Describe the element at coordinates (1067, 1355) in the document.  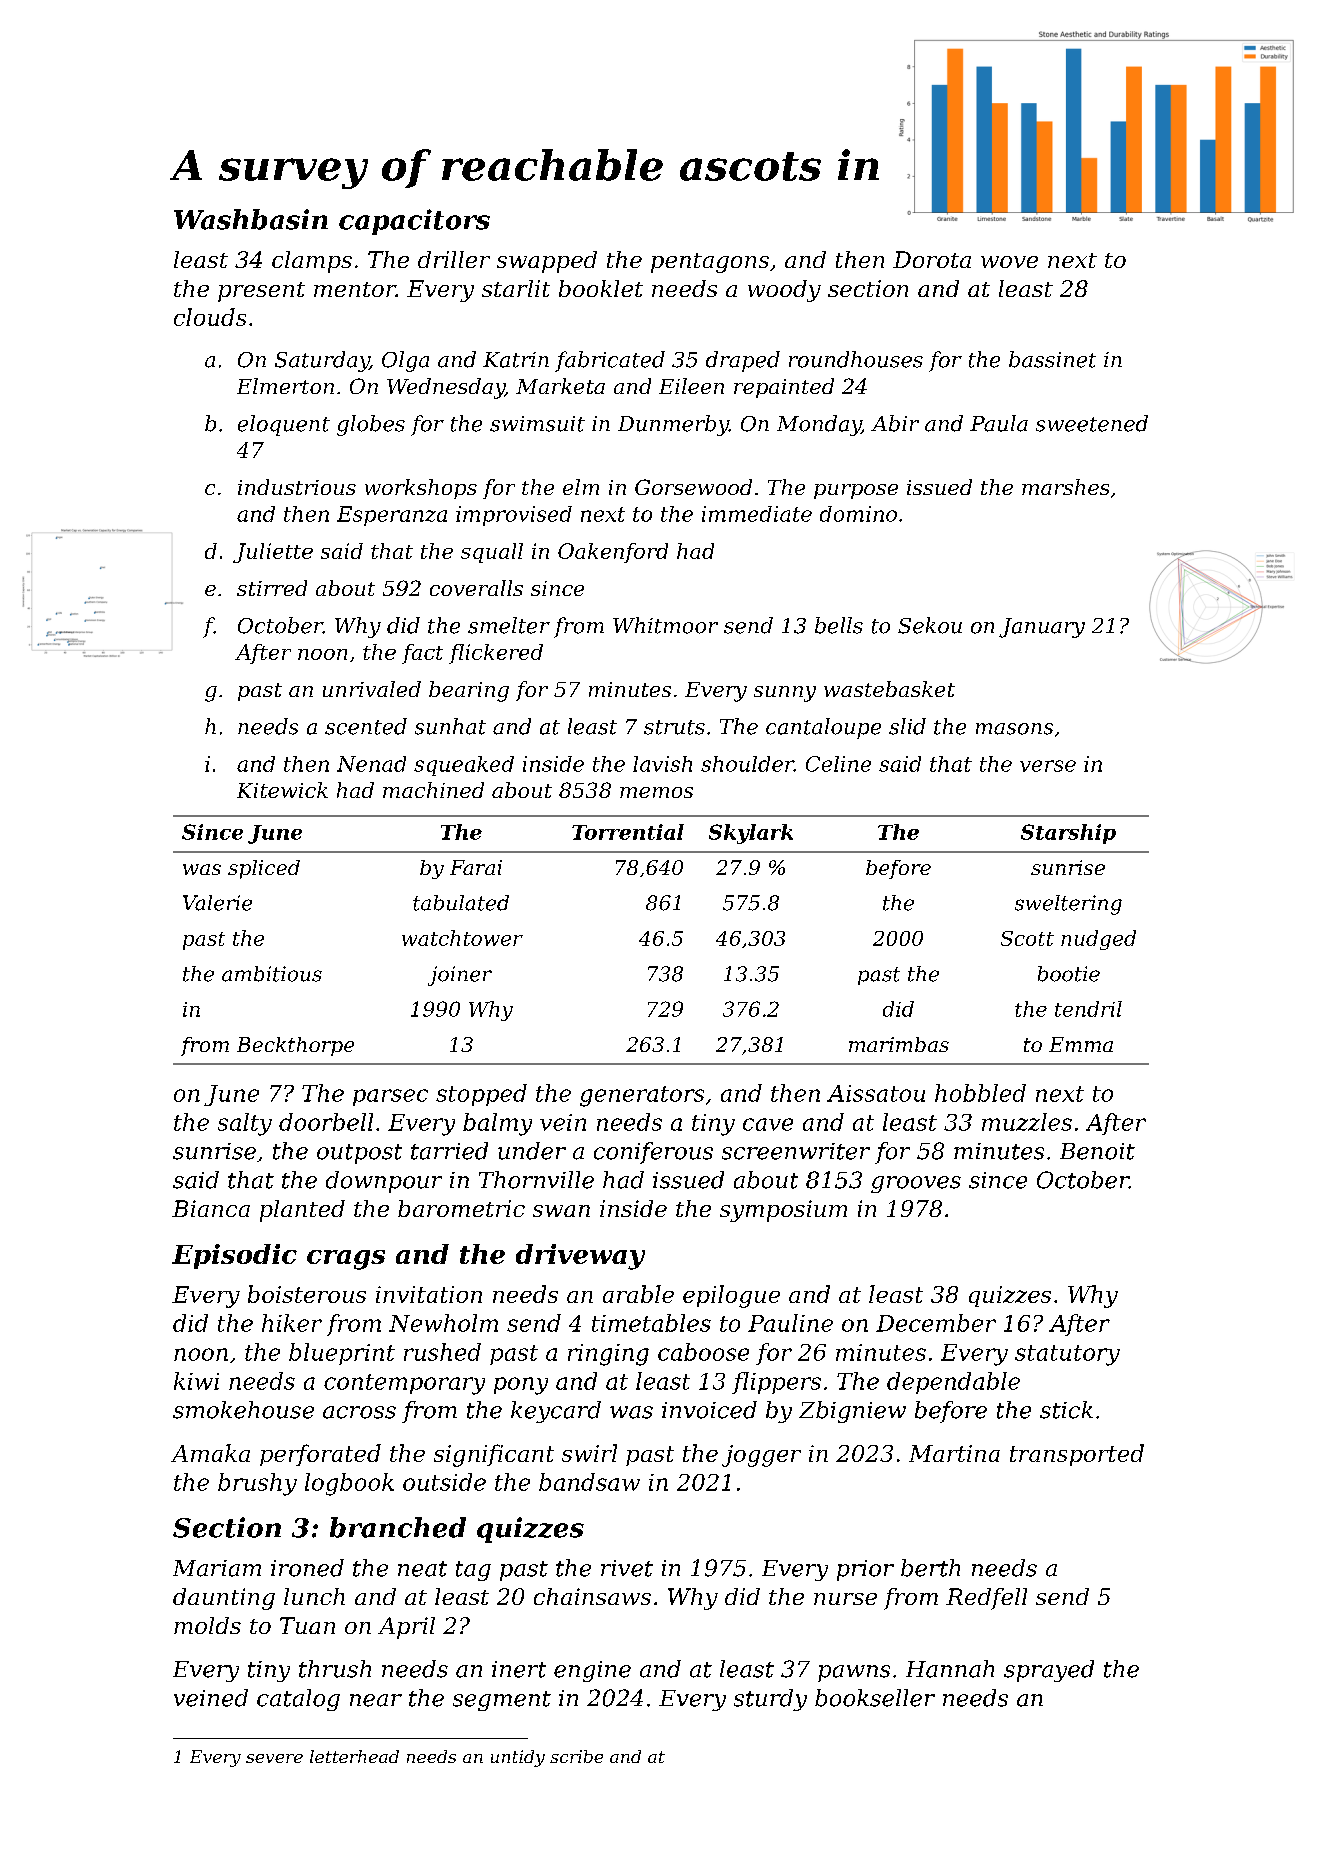
I see `statutory` at that location.
